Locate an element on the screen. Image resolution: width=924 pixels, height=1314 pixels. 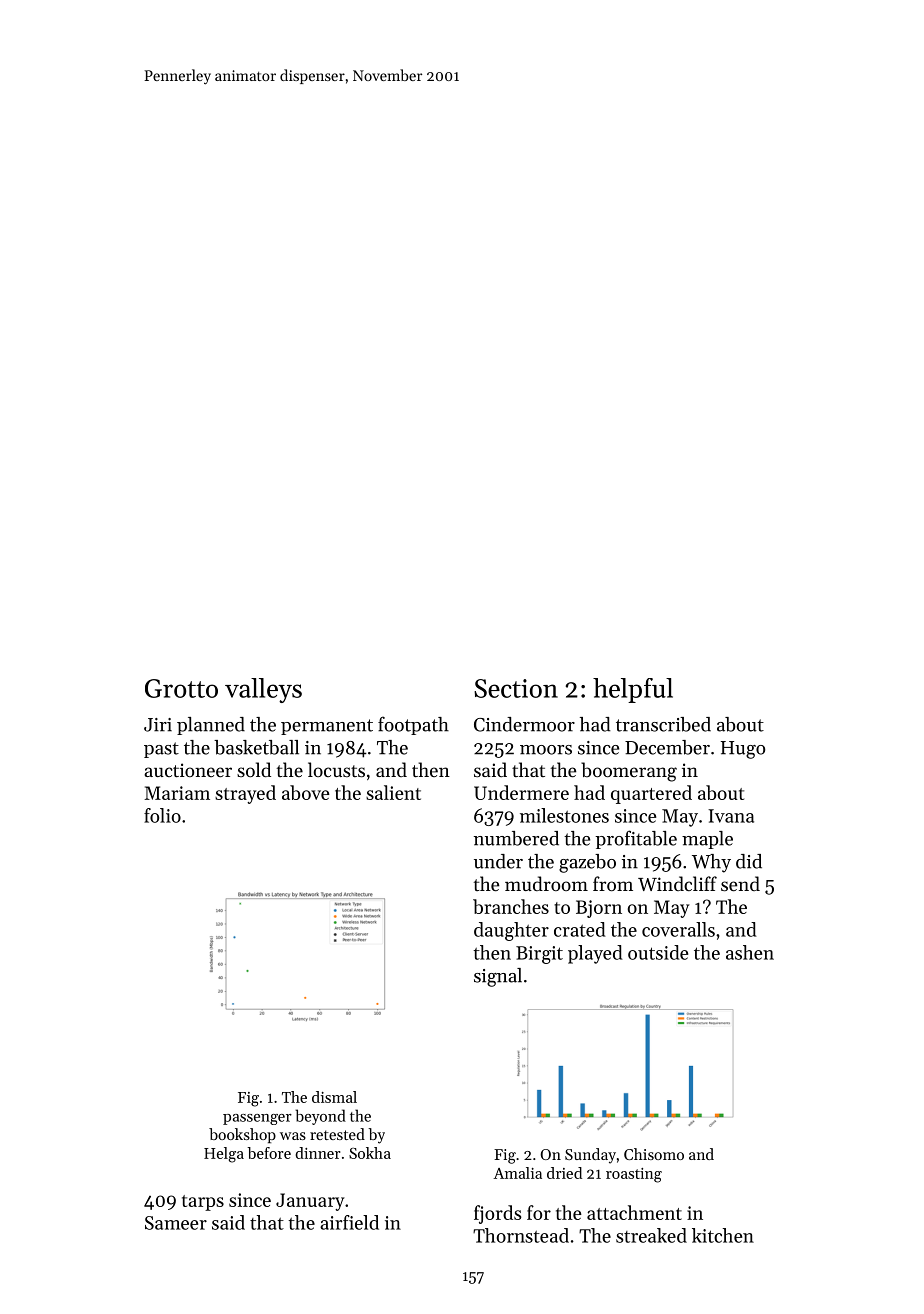
Cindermoor is located at coordinates (524, 724).
